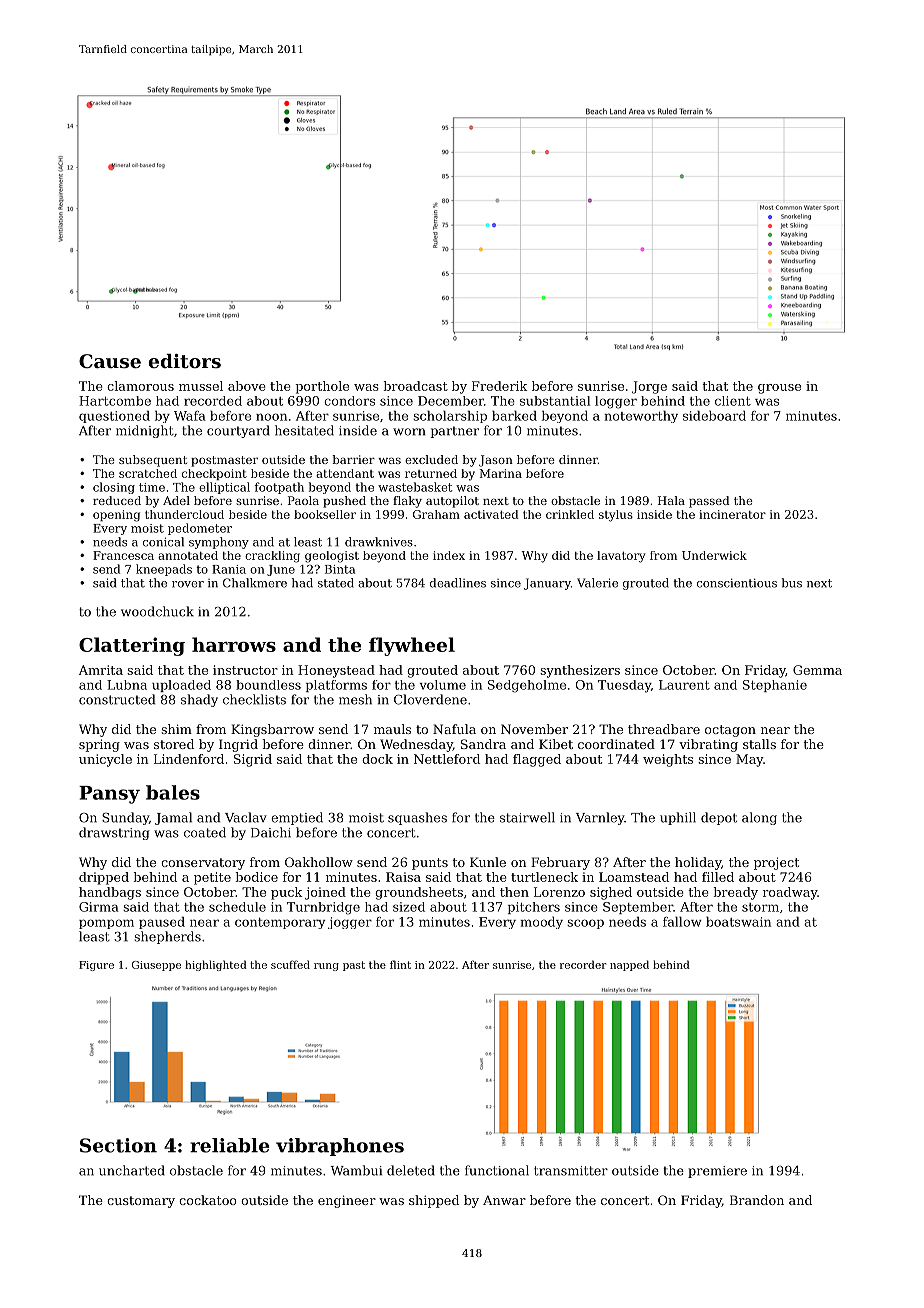  What do you see at coordinates (185, 361) in the screenshot?
I see `editors` at bounding box center [185, 361].
